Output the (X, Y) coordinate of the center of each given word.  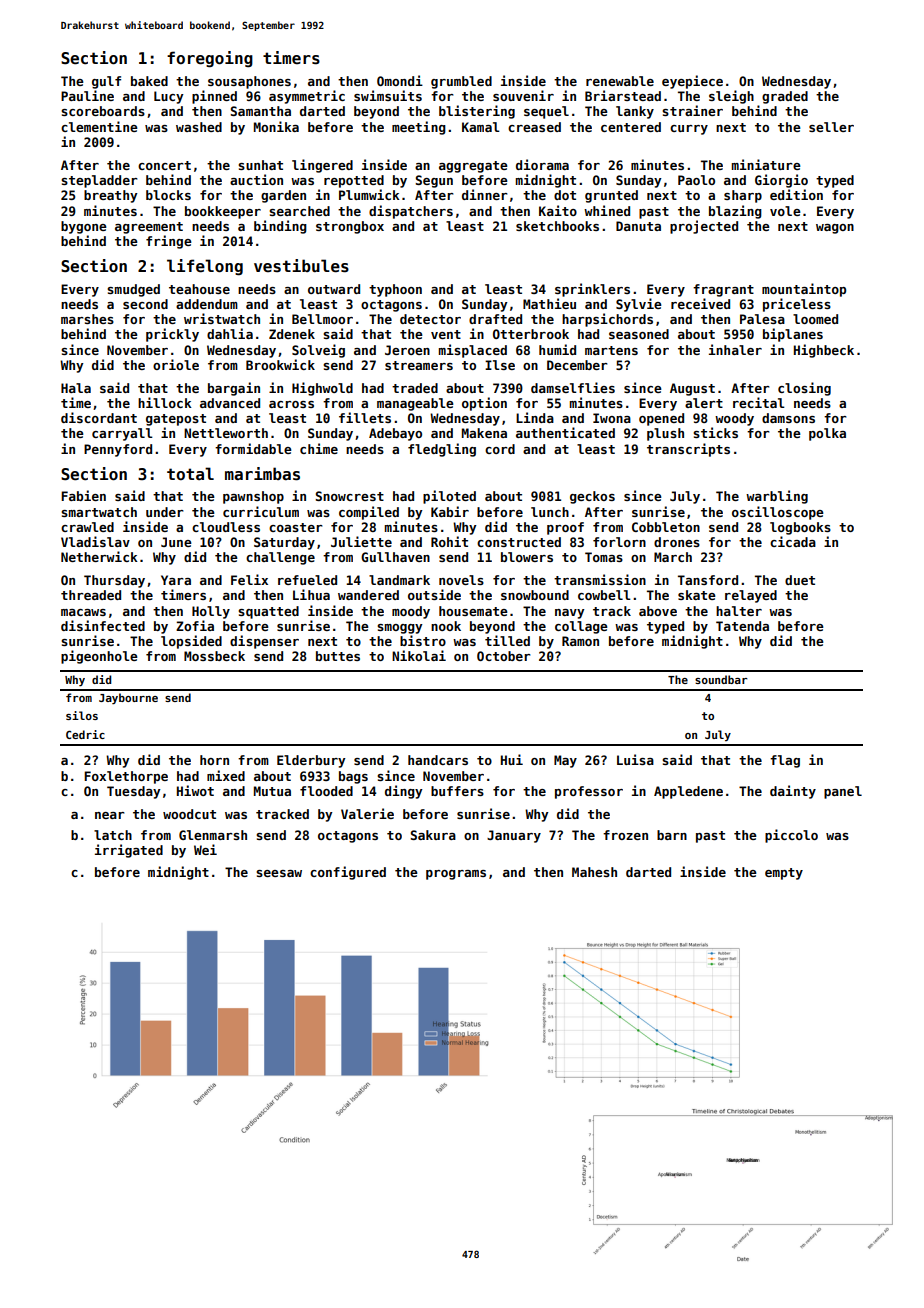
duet (800, 580)
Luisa (635, 759)
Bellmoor (322, 319)
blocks (168, 195)
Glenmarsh (213, 835)
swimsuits (388, 95)
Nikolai (419, 655)
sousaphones (249, 82)
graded (785, 97)
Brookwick (280, 364)
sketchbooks (557, 226)
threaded (91, 595)
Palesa (762, 319)
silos (82, 715)
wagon (835, 229)
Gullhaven (395, 557)
